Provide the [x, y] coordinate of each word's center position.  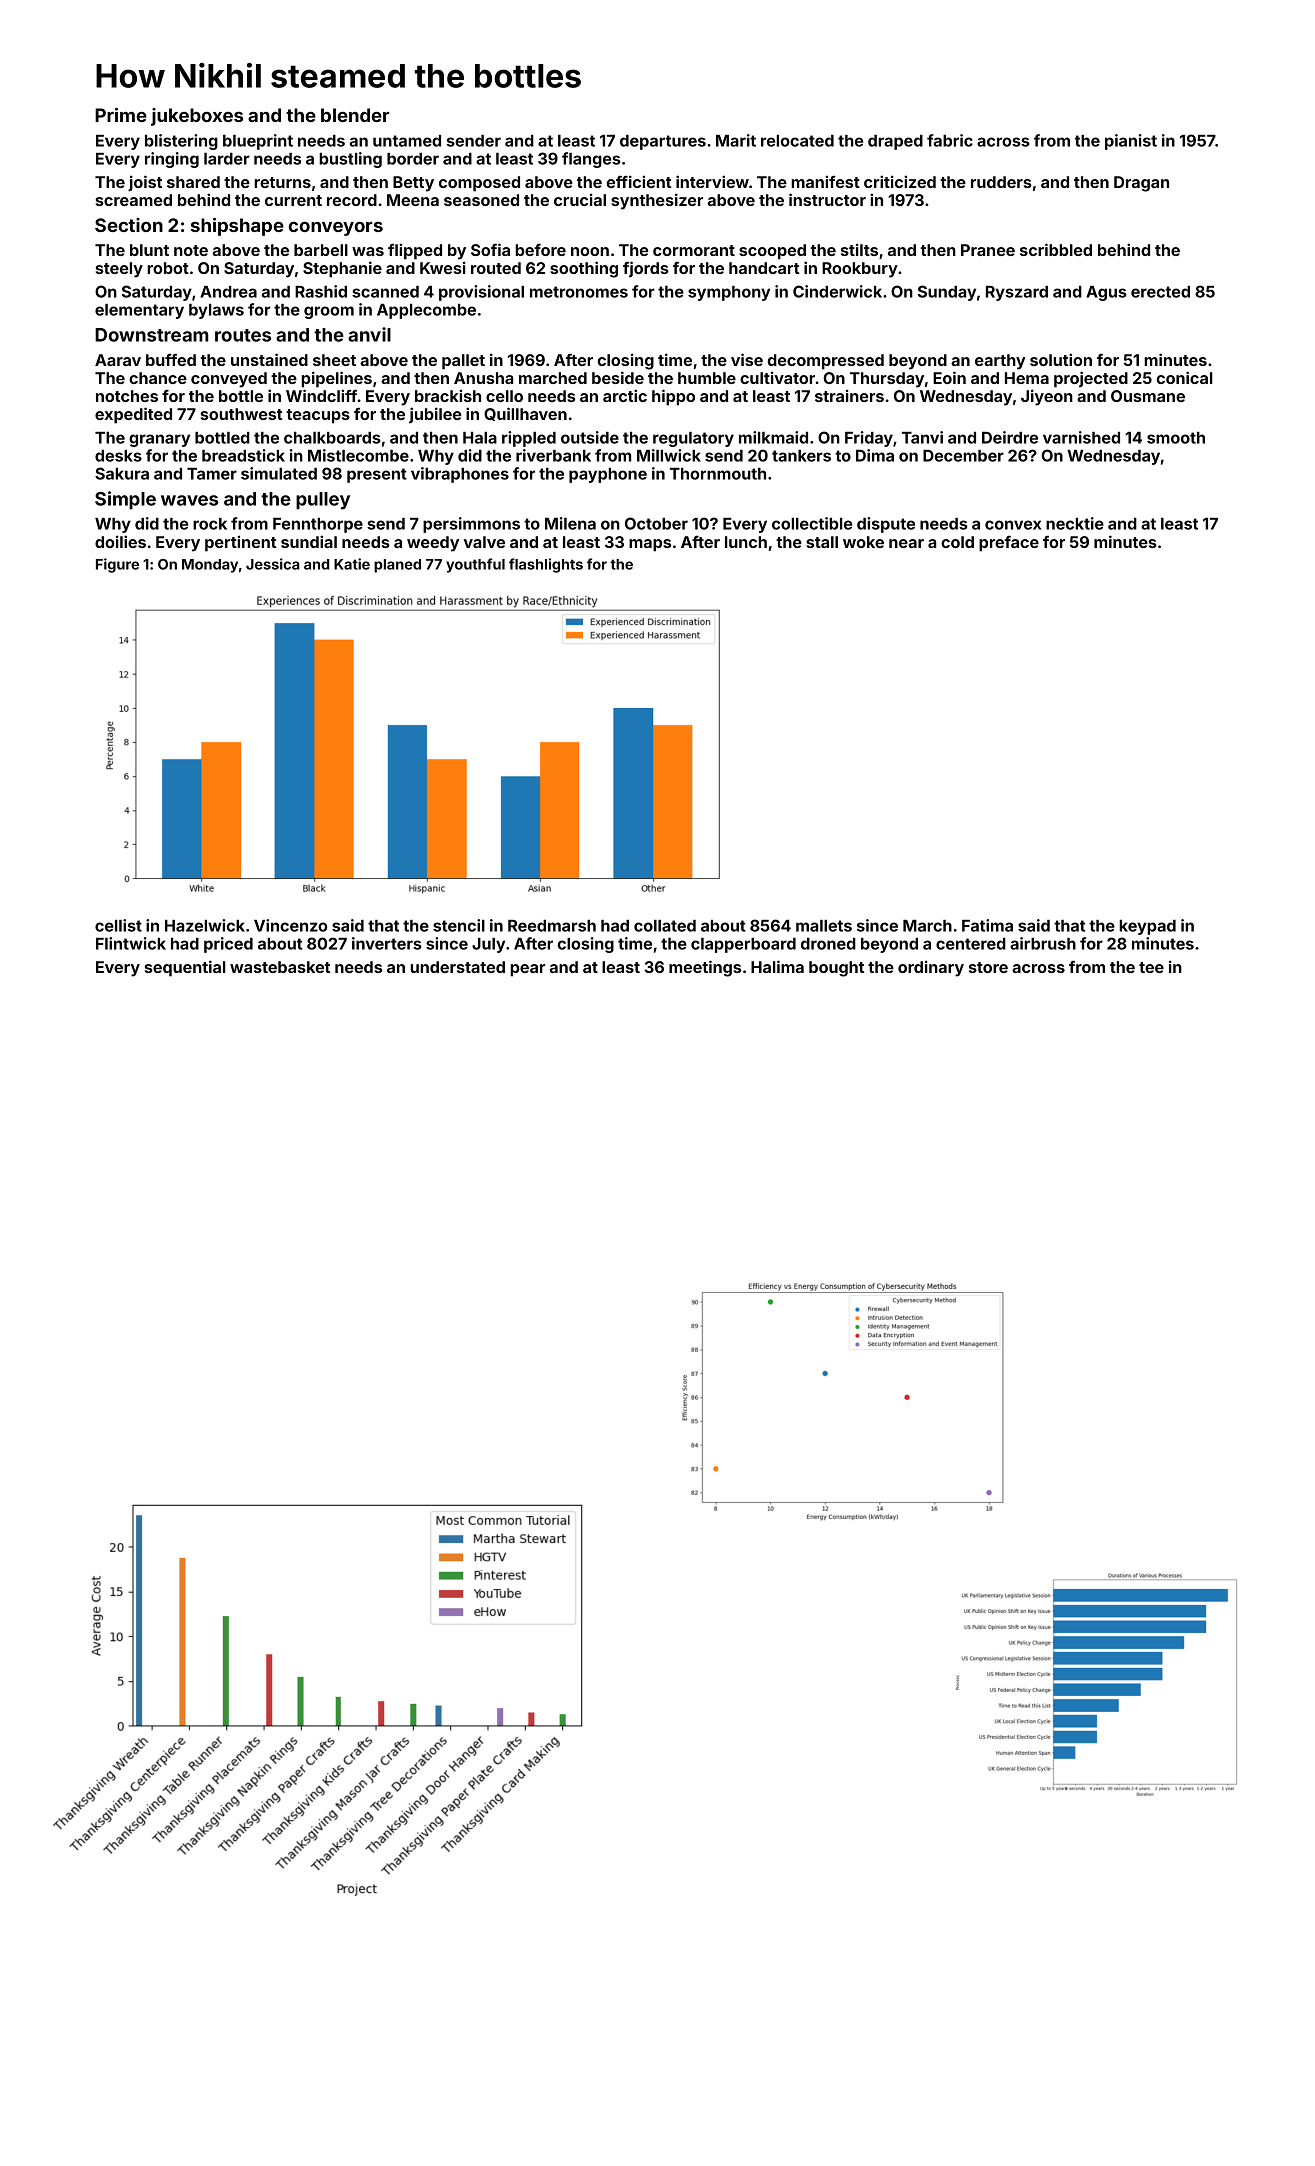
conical [1184, 377]
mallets [824, 926]
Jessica [273, 564]
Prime [121, 115]
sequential [185, 968]
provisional [481, 293]
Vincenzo [290, 925]
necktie [1075, 523]
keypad [1148, 927]
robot [168, 268]
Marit [736, 140]
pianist [1131, 142]
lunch [746, 542]
